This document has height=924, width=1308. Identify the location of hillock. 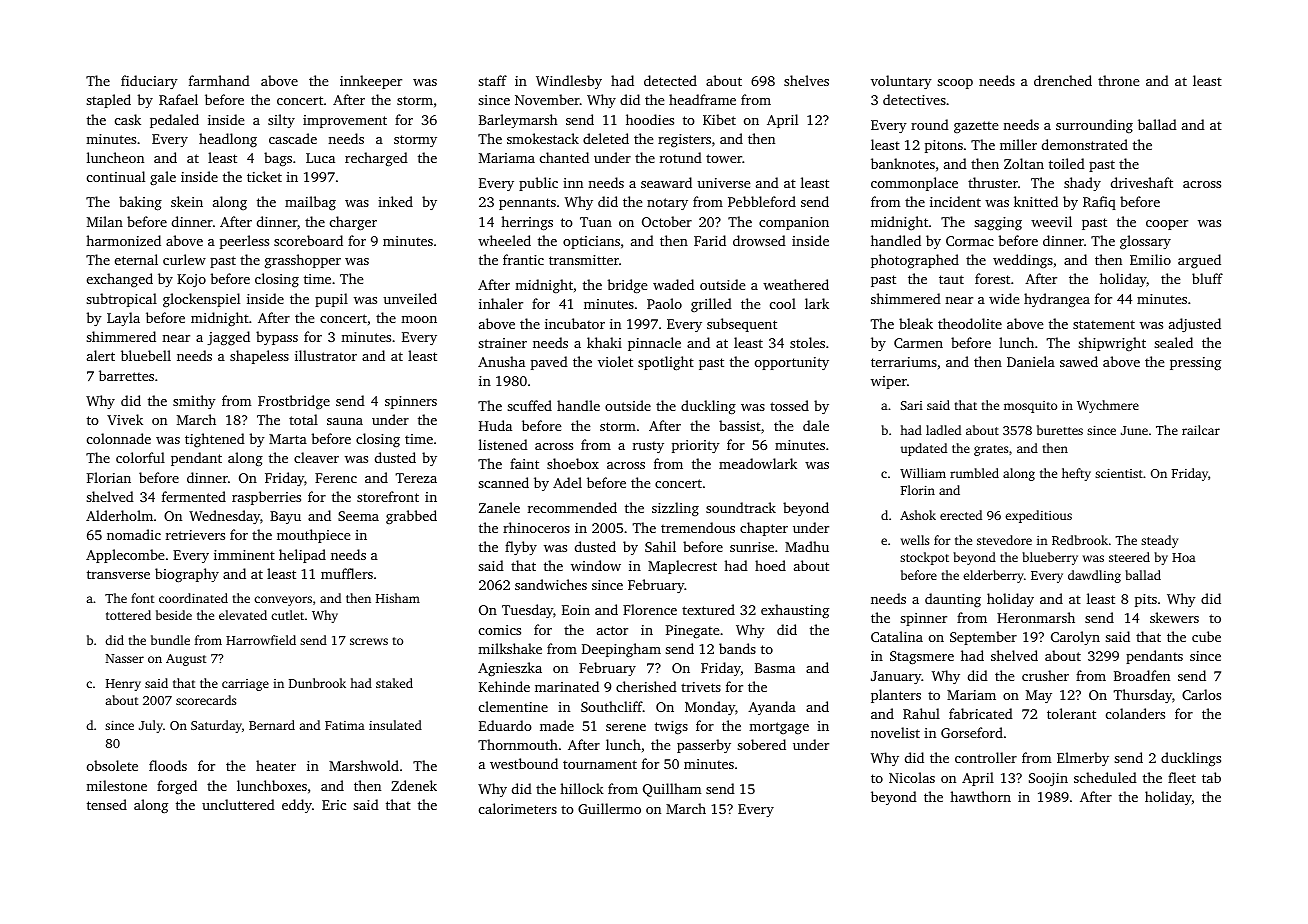
(582, 788).
